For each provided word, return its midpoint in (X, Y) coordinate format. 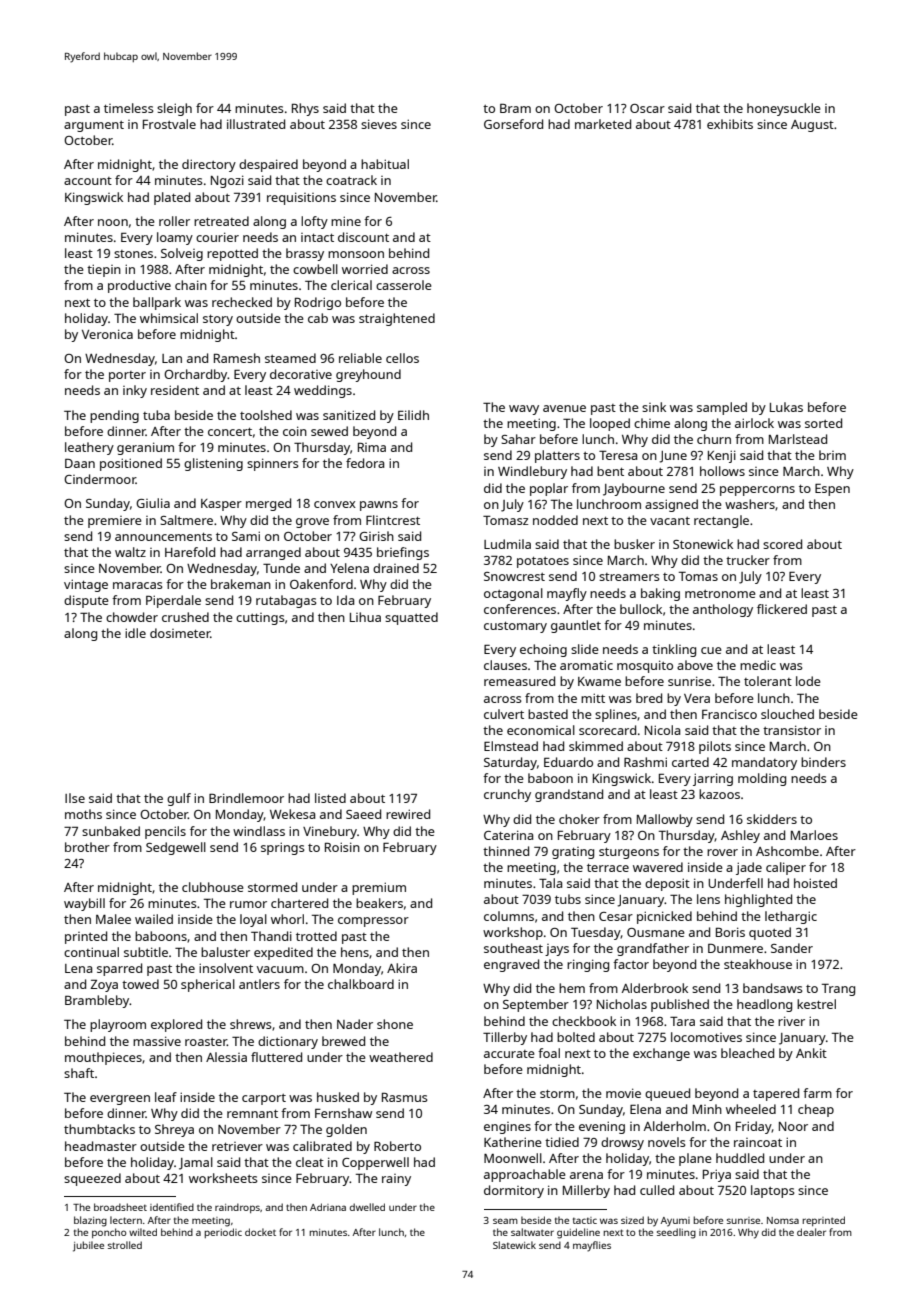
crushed (185, 617)
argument (94, 126)
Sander (792, 948)
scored (782, 544)
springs (283, 848)
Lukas (786, 407)
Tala (550, 883)
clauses (505, 665)
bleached (747, 1053)
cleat (310, 1162)
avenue (564, 408)
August (812, 126)
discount (363, 237)
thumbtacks (99, 1129)
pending (114, 416)
